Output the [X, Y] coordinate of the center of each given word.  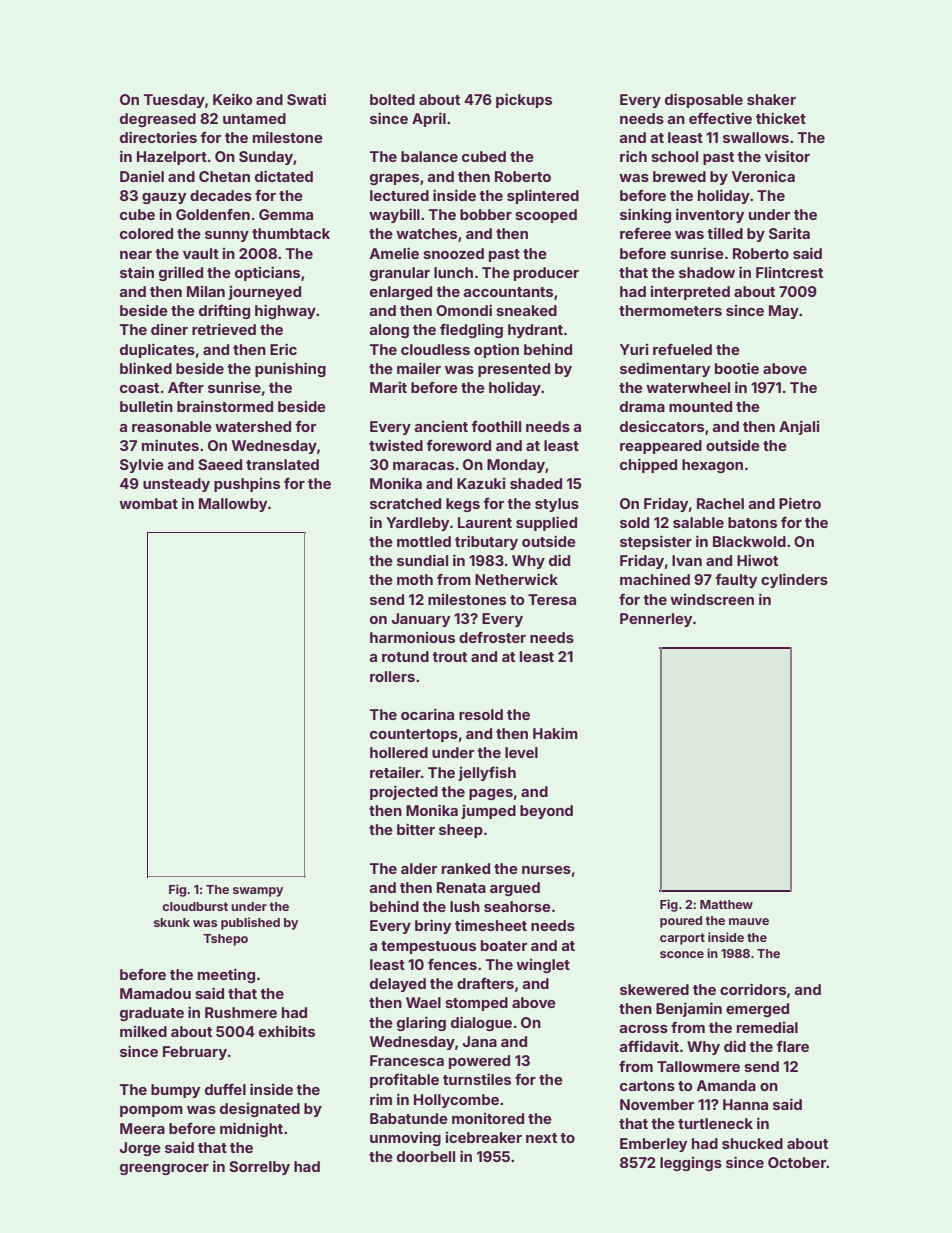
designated [260, 1110]
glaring [421, 1023]
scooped [546, 216]
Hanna [745, 1104]
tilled [725, 233]
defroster [492, 637]
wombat [148, 503]
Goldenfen [213, 214]
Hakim [555, 733]
